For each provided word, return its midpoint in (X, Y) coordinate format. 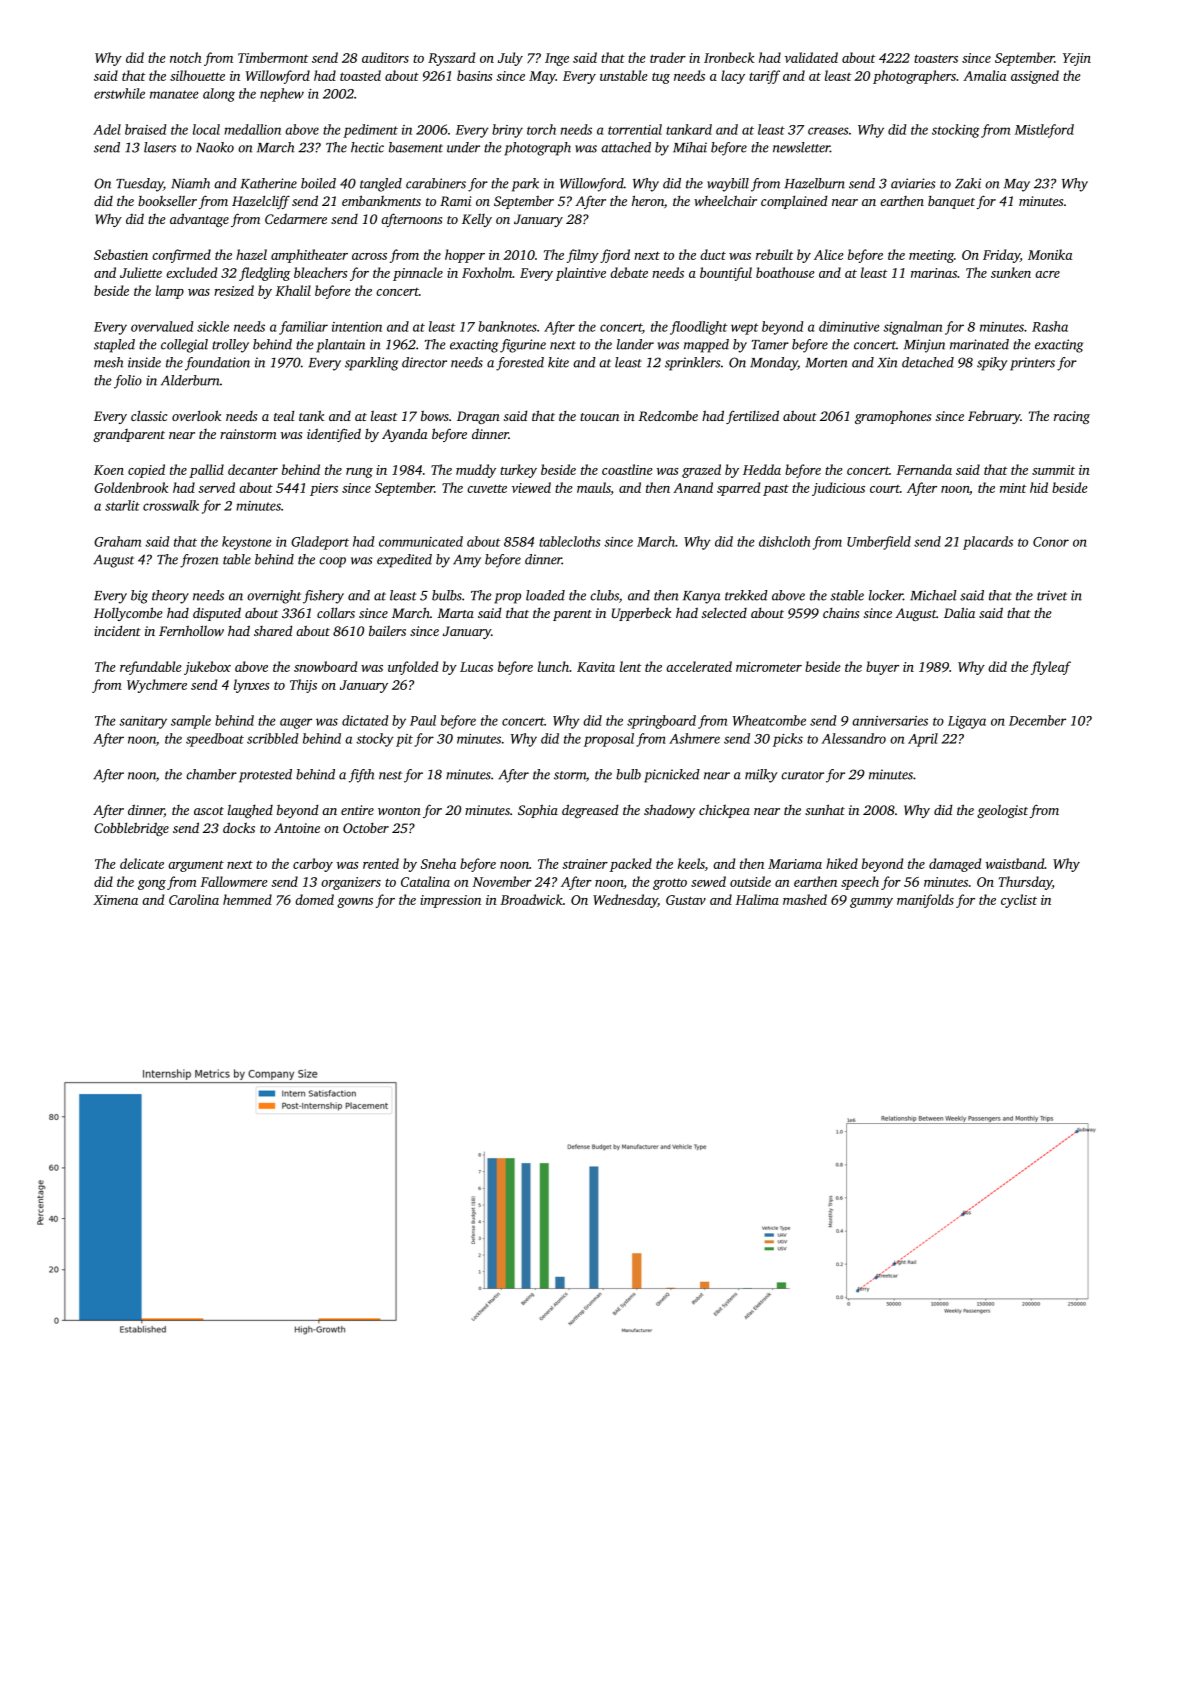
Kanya (702, 597)
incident (117, 631)
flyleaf (1051, 668)
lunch (553, 666)
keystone (246, 543)
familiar (303, 328)
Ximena (115, 900)
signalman (912, 328)
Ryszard (451, 59)
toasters (936, 58)
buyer (882, 668)
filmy (583, 256)
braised (146, 129)
